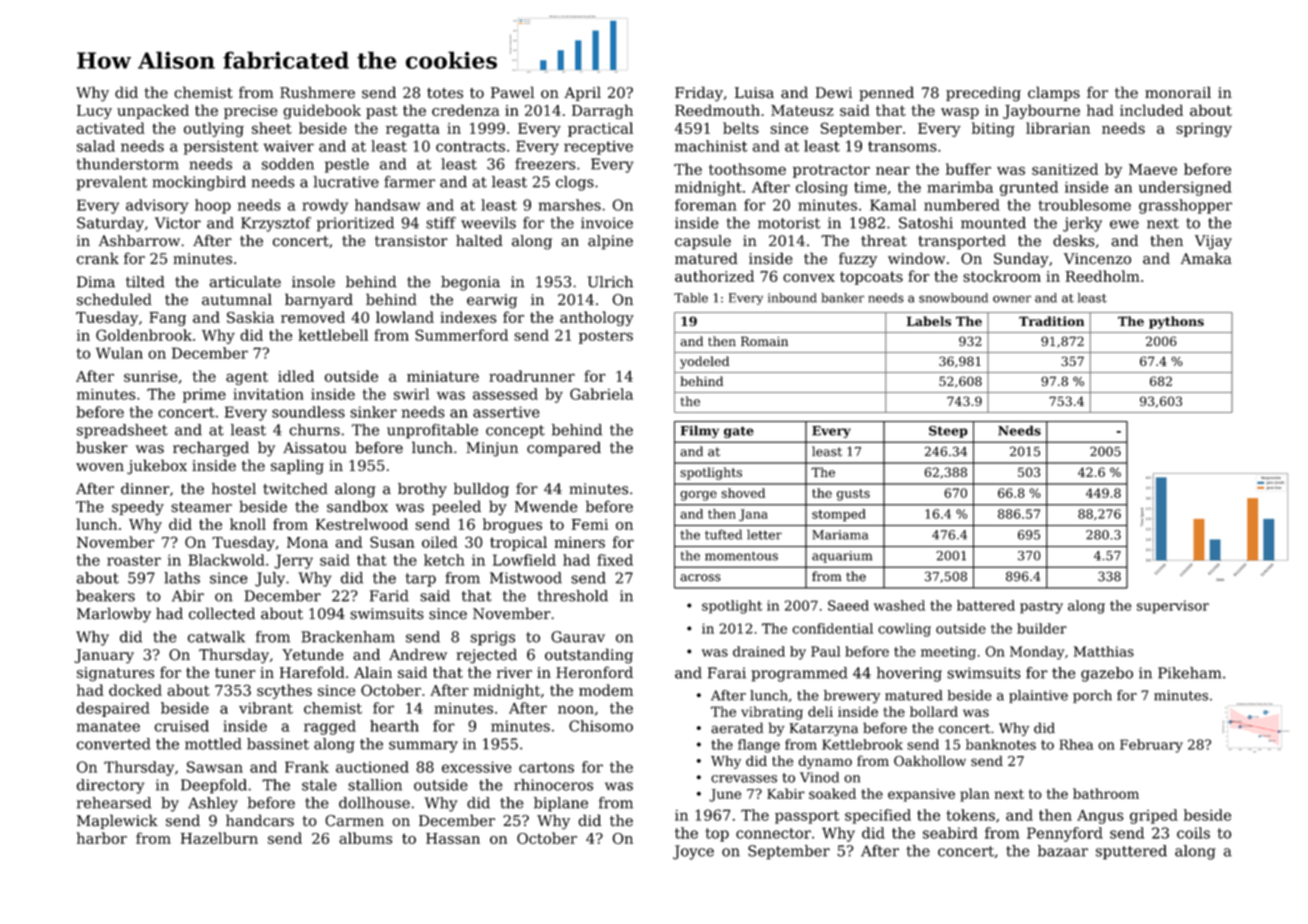 The width and height of the document is (1308, 924). What do you see at coordinates (317, 92) in the document?
I see `Rushmere` at bounding box center [317, 92].
